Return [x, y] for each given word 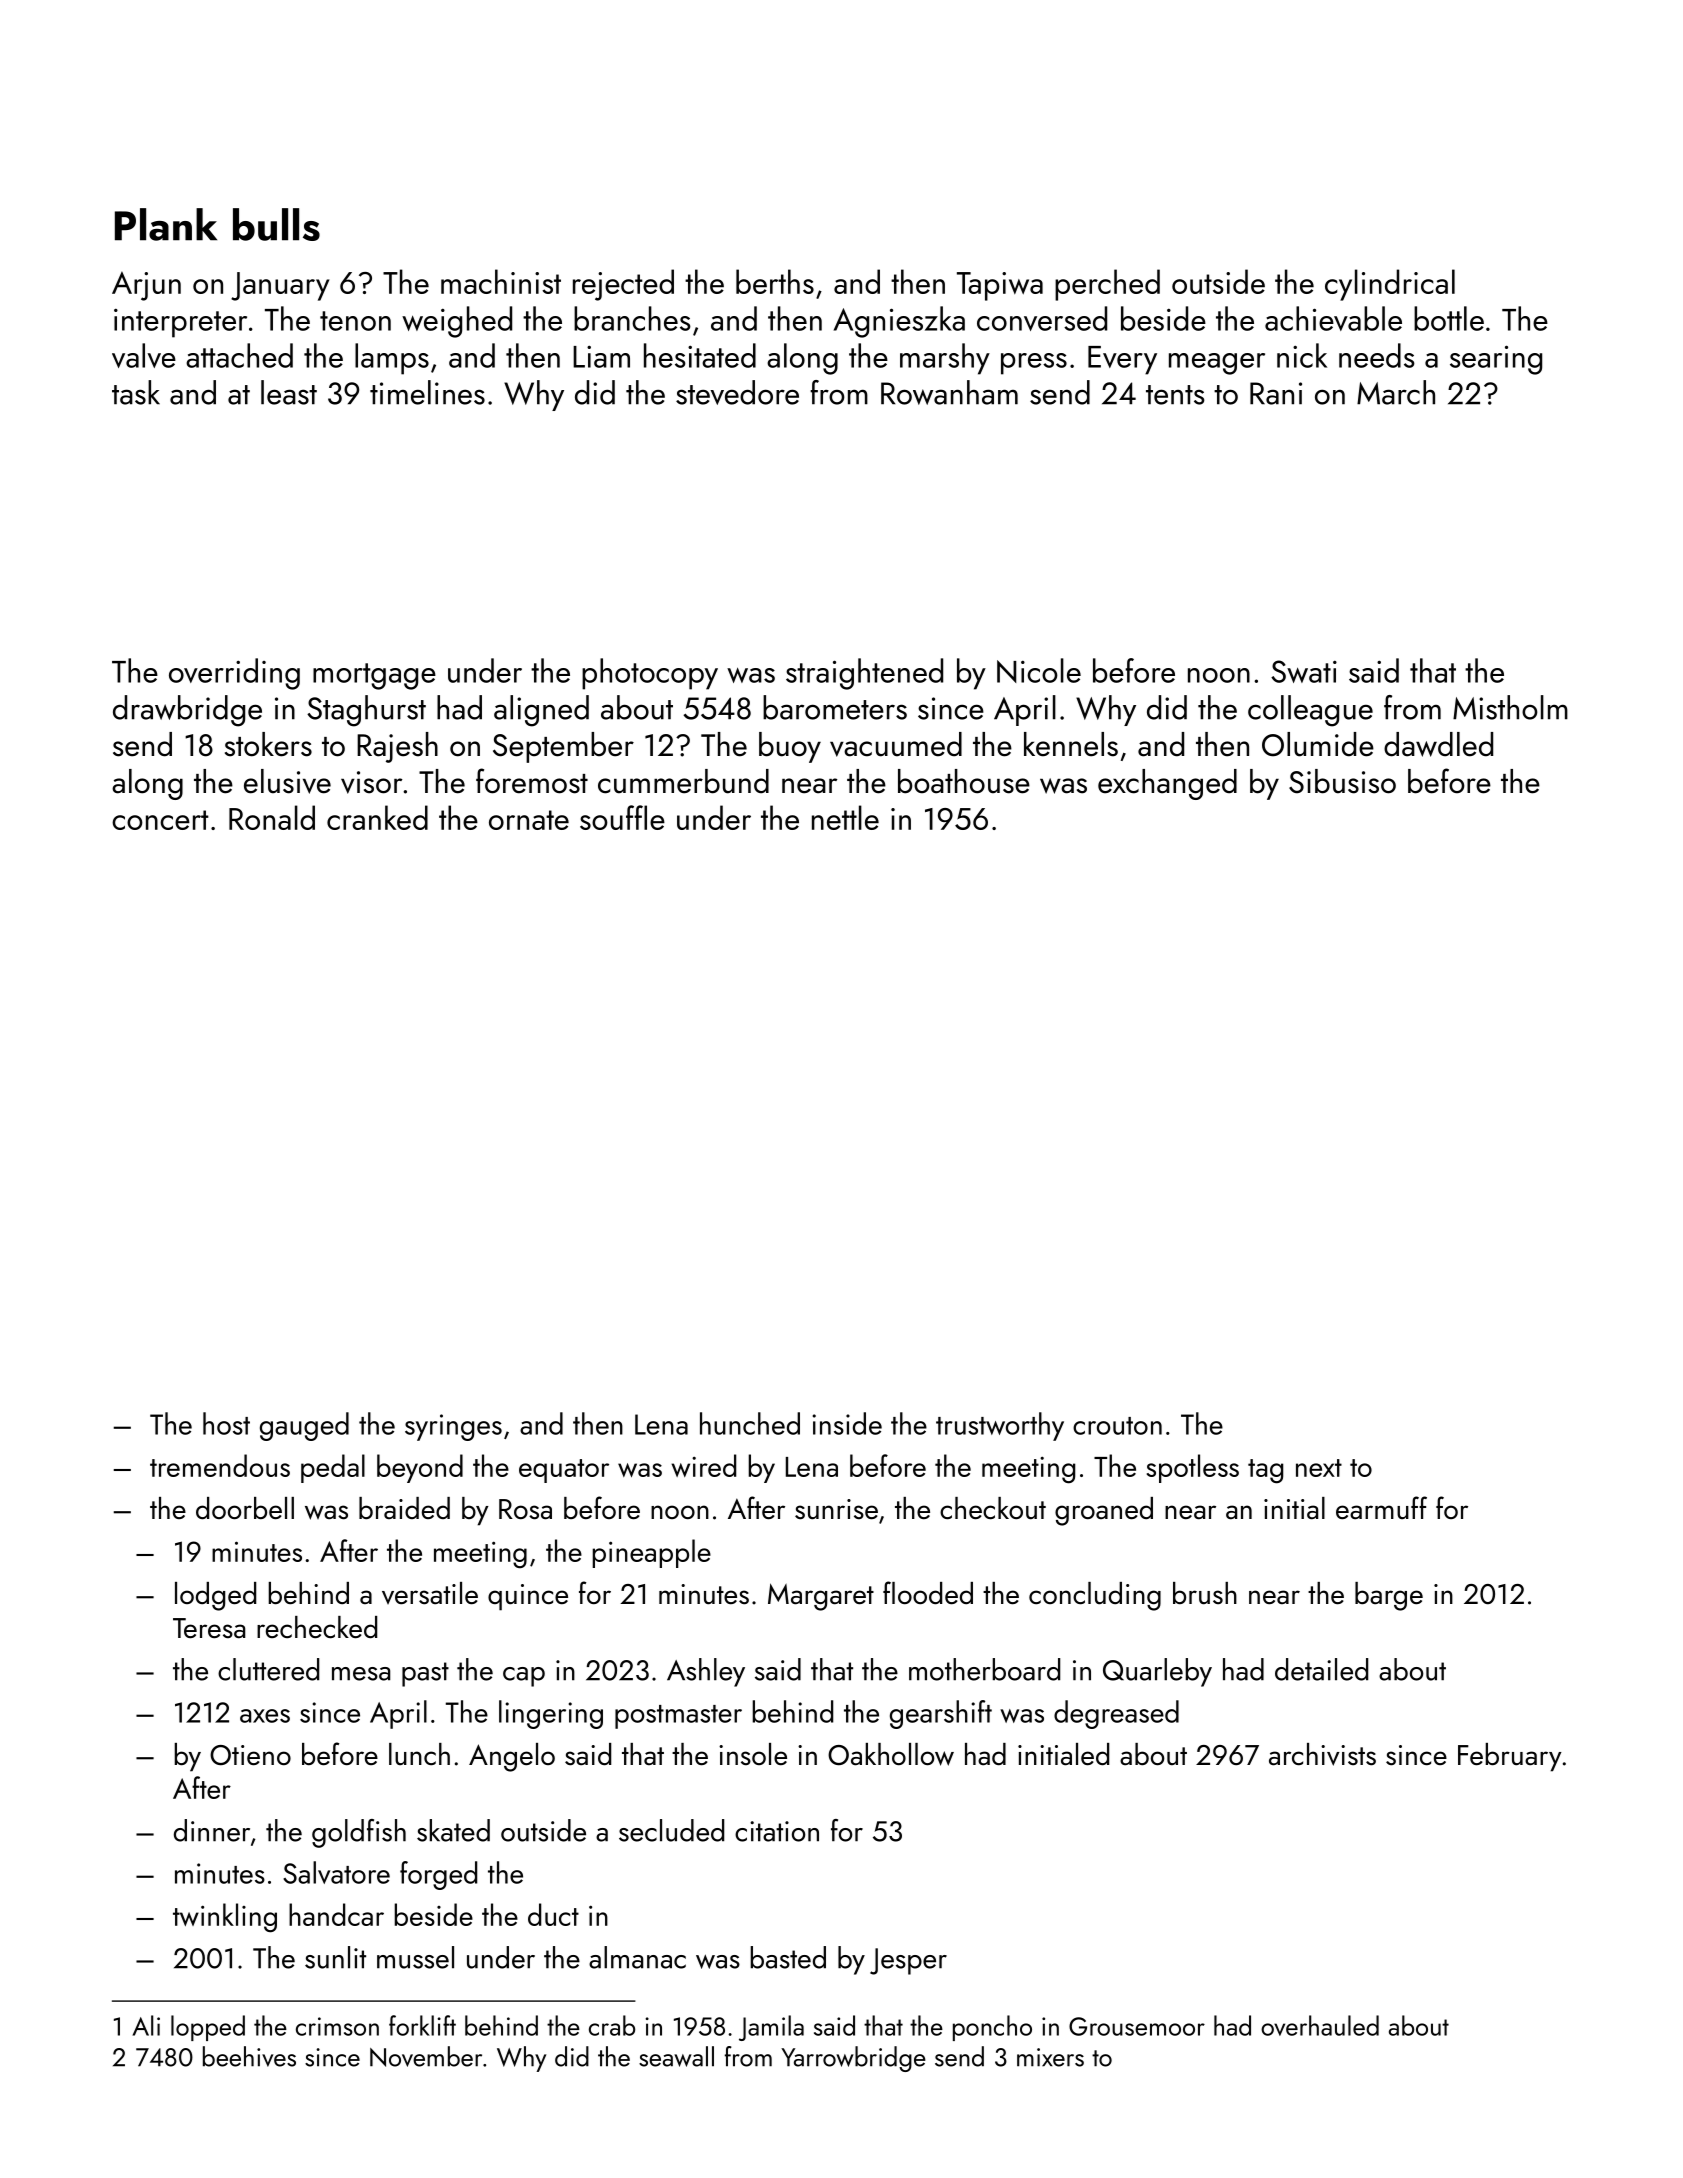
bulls [276, 224]
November [426, 2056]
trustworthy [1000, 1426]
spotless [1193, 1468]
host [226, 1423]
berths [775, 281]
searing [1496, 360]
